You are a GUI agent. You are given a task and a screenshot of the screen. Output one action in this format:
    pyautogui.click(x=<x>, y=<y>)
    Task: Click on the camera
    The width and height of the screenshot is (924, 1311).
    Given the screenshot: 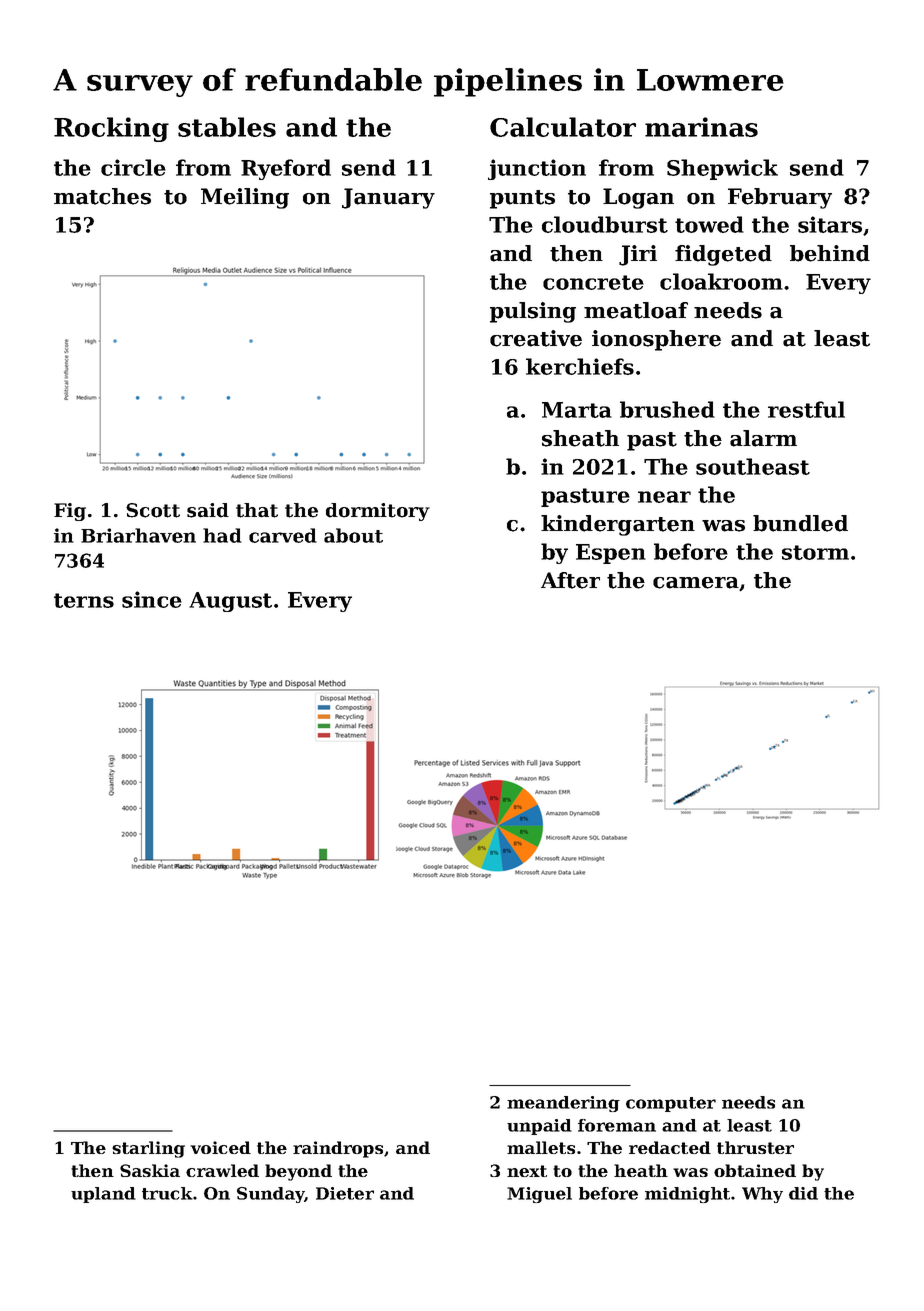 What is the action you would take?
    pyautogui.click(x=696, y=583)
